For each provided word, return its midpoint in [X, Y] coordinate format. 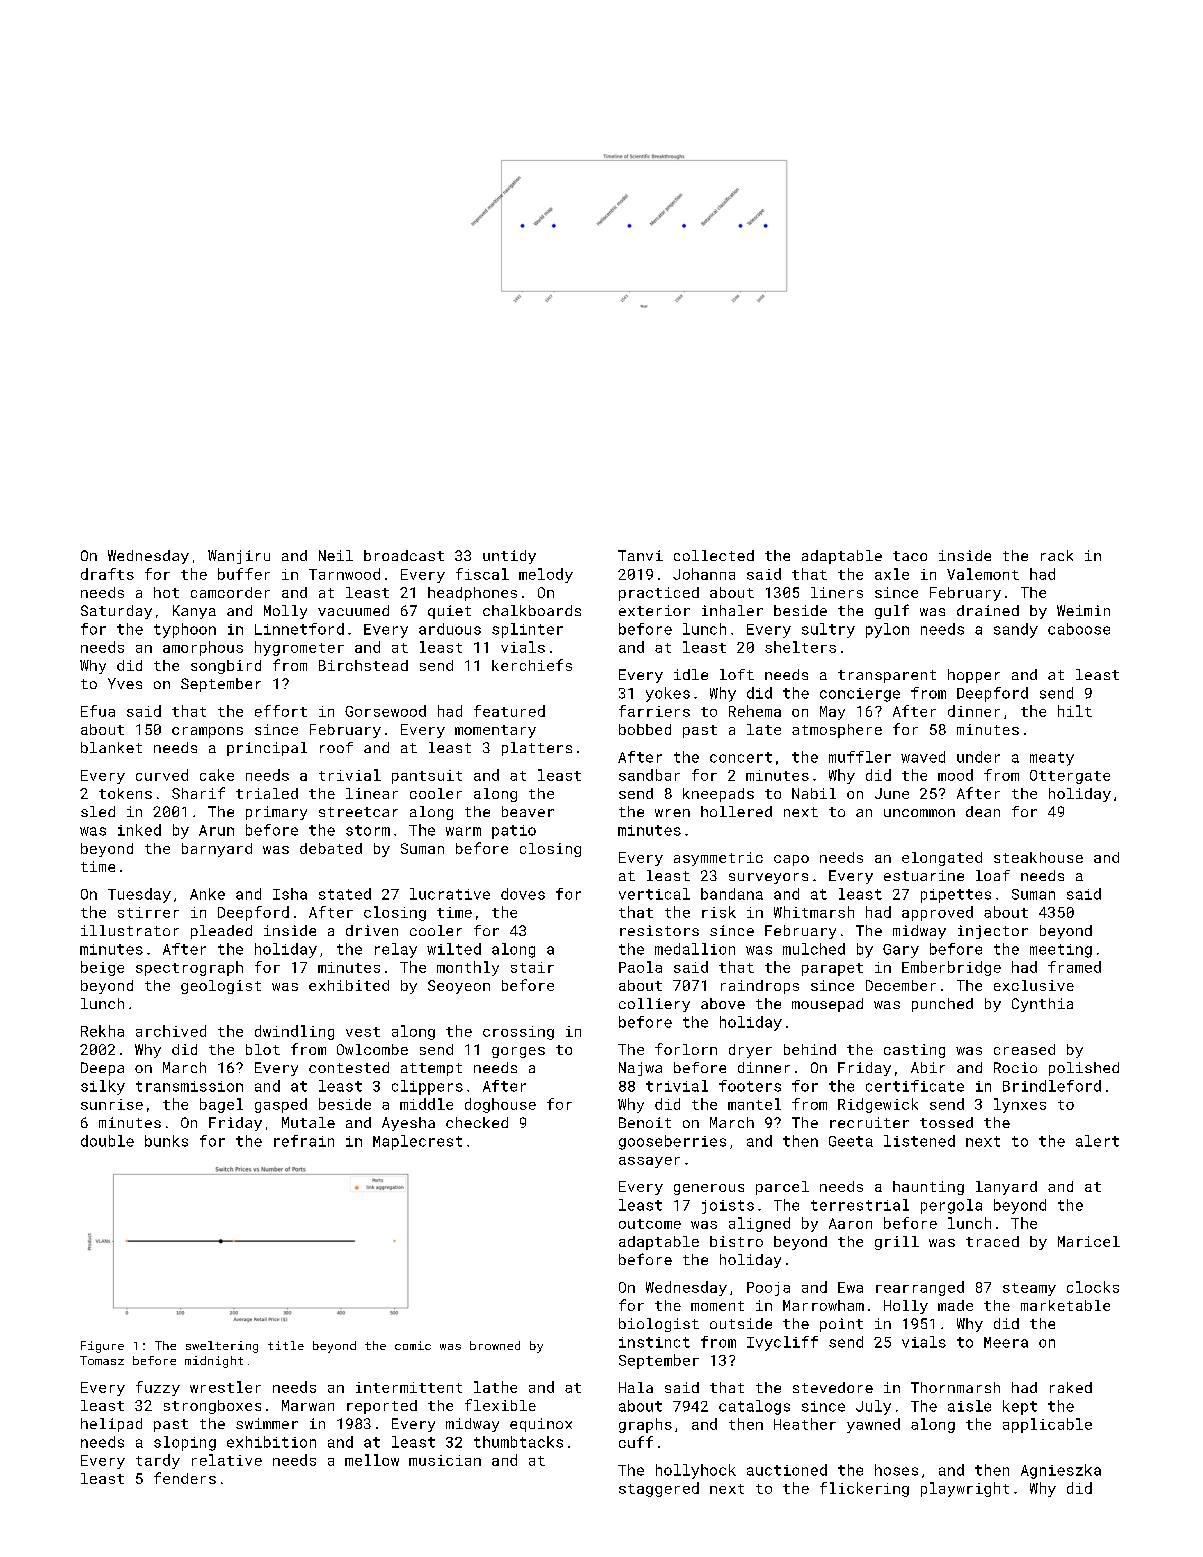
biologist [659, 1325]
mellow [372, 1460]
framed [1074, 967]
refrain [304, 1141]
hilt [1075, 711]
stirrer [148, 912]
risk [719, 912]
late [764, 729]
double [107, 1141]
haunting [928, 1188]
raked [1071, 1387]
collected [714, 555]
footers [750, 1086]
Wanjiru [239, 557]
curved [162, 775]
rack [1057, 555]
